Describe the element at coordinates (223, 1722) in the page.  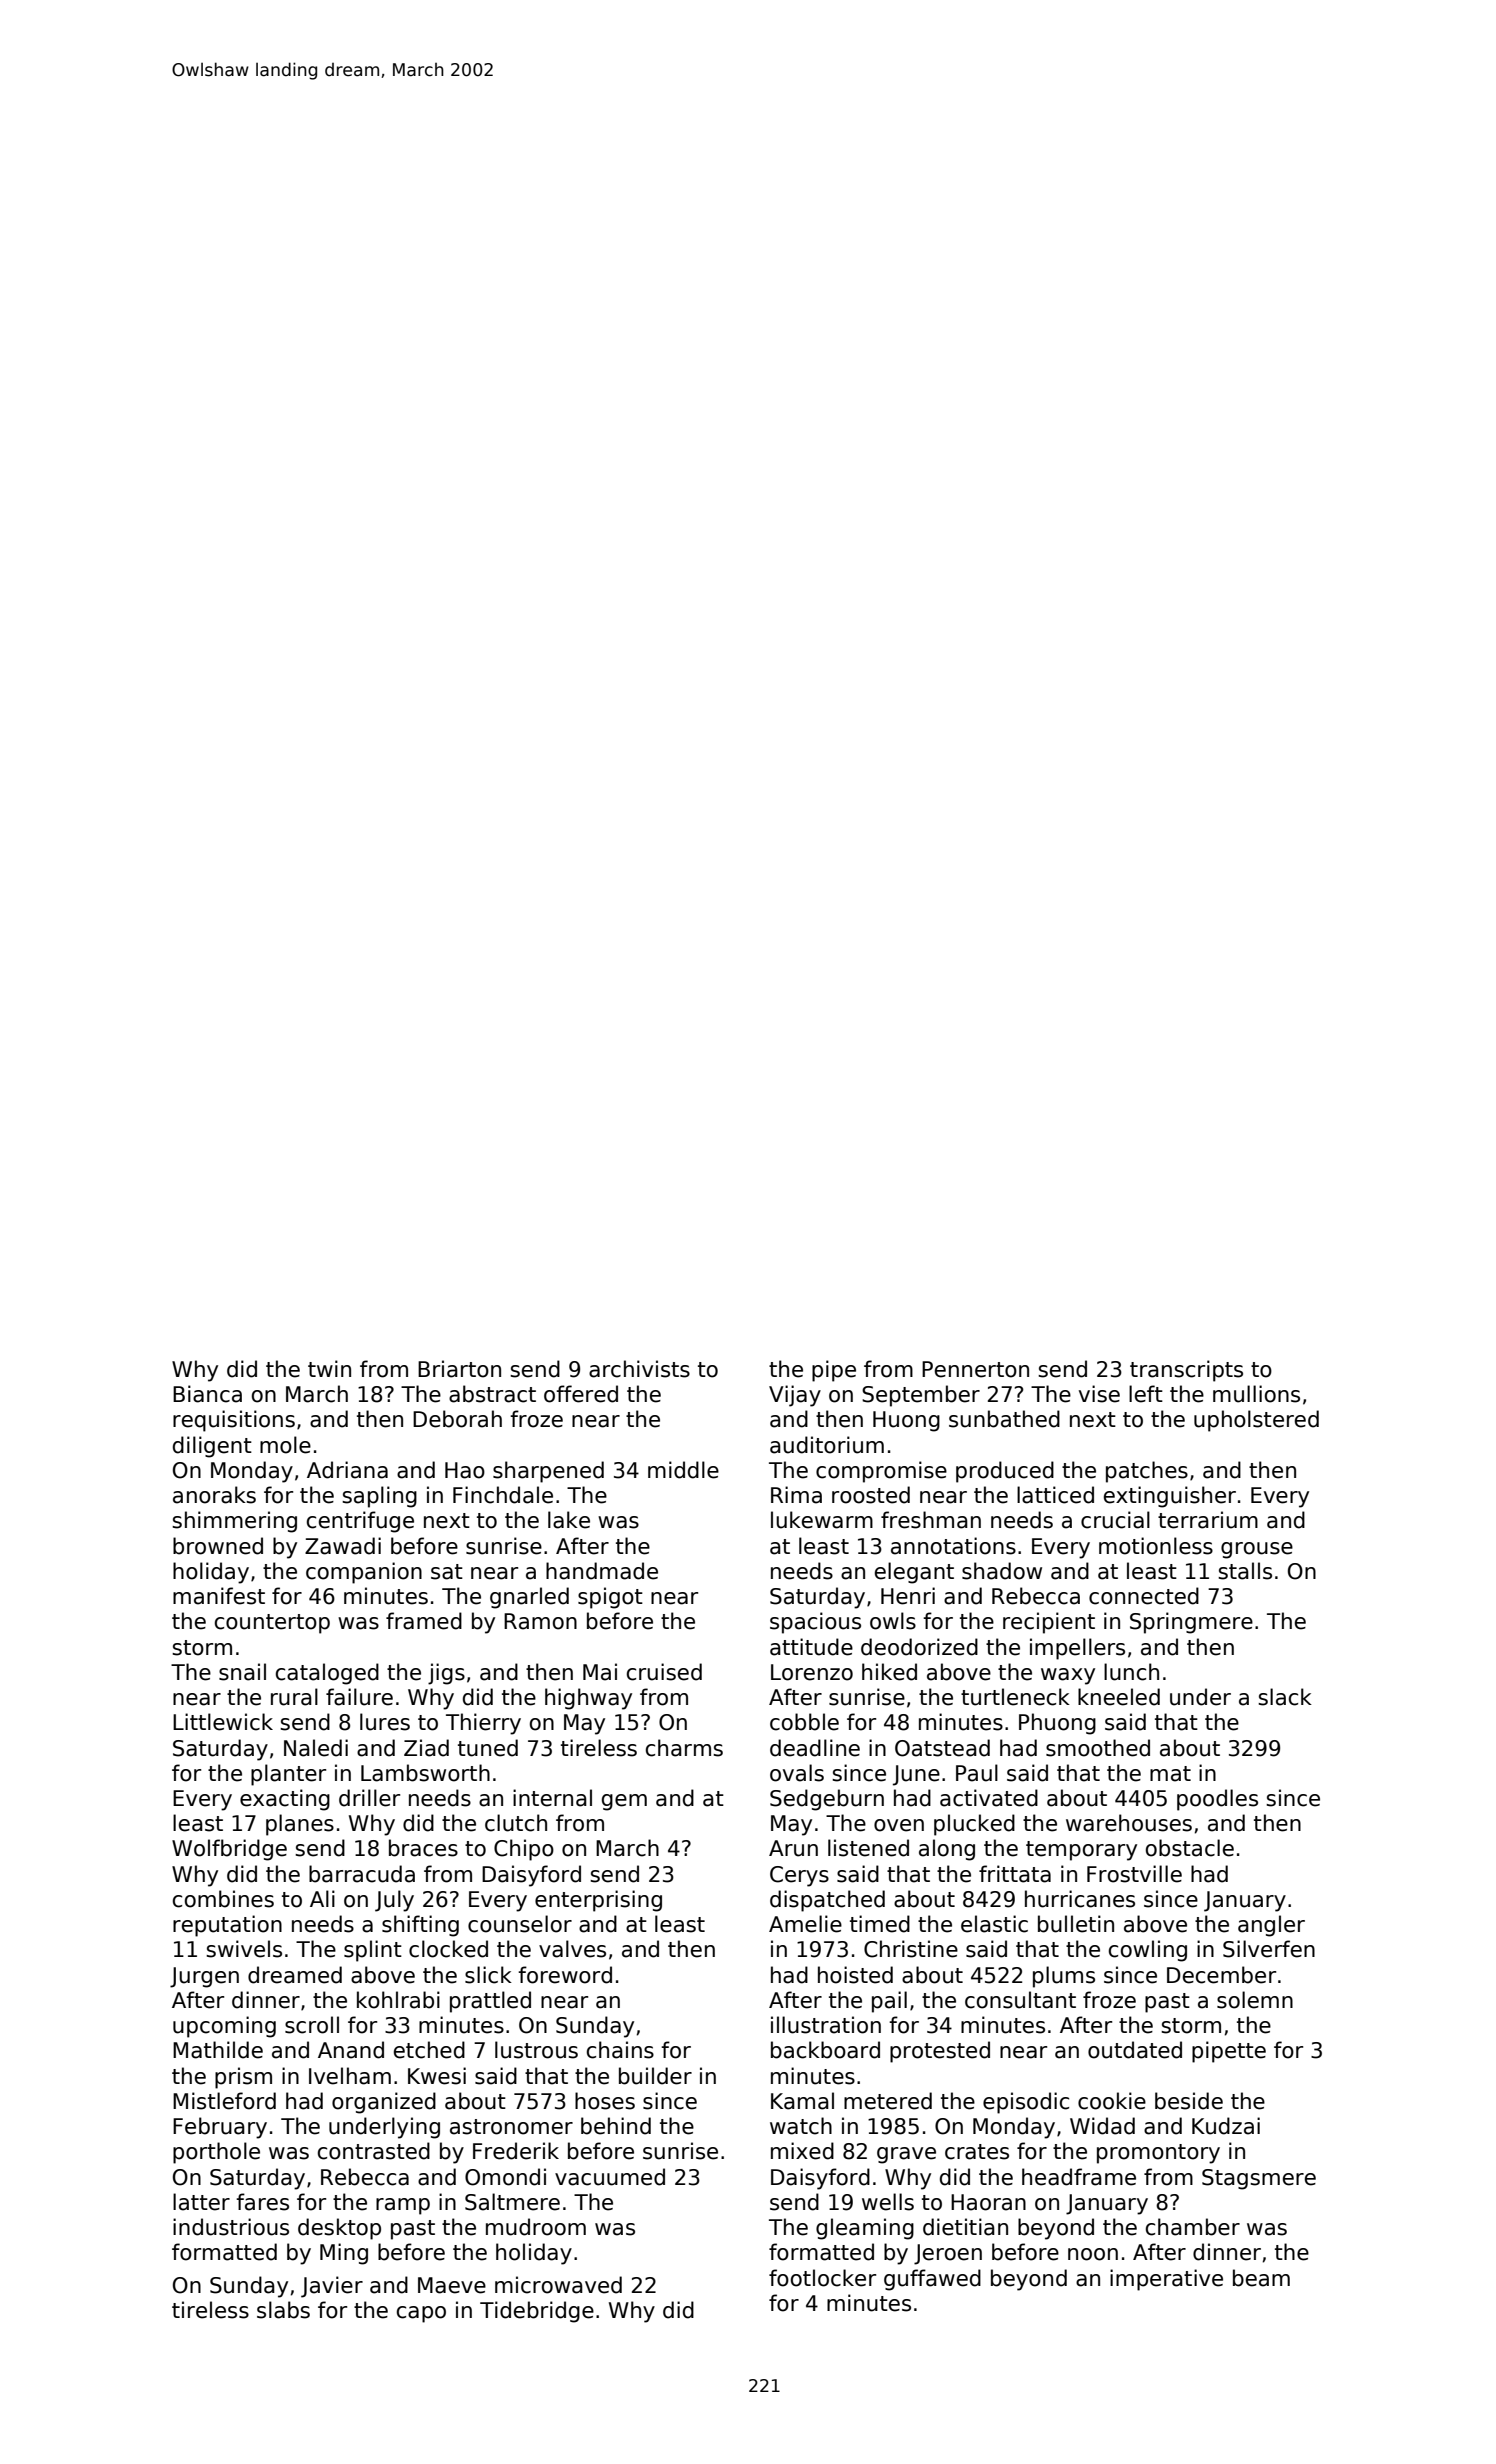
I see `Littlewick` at that location.
